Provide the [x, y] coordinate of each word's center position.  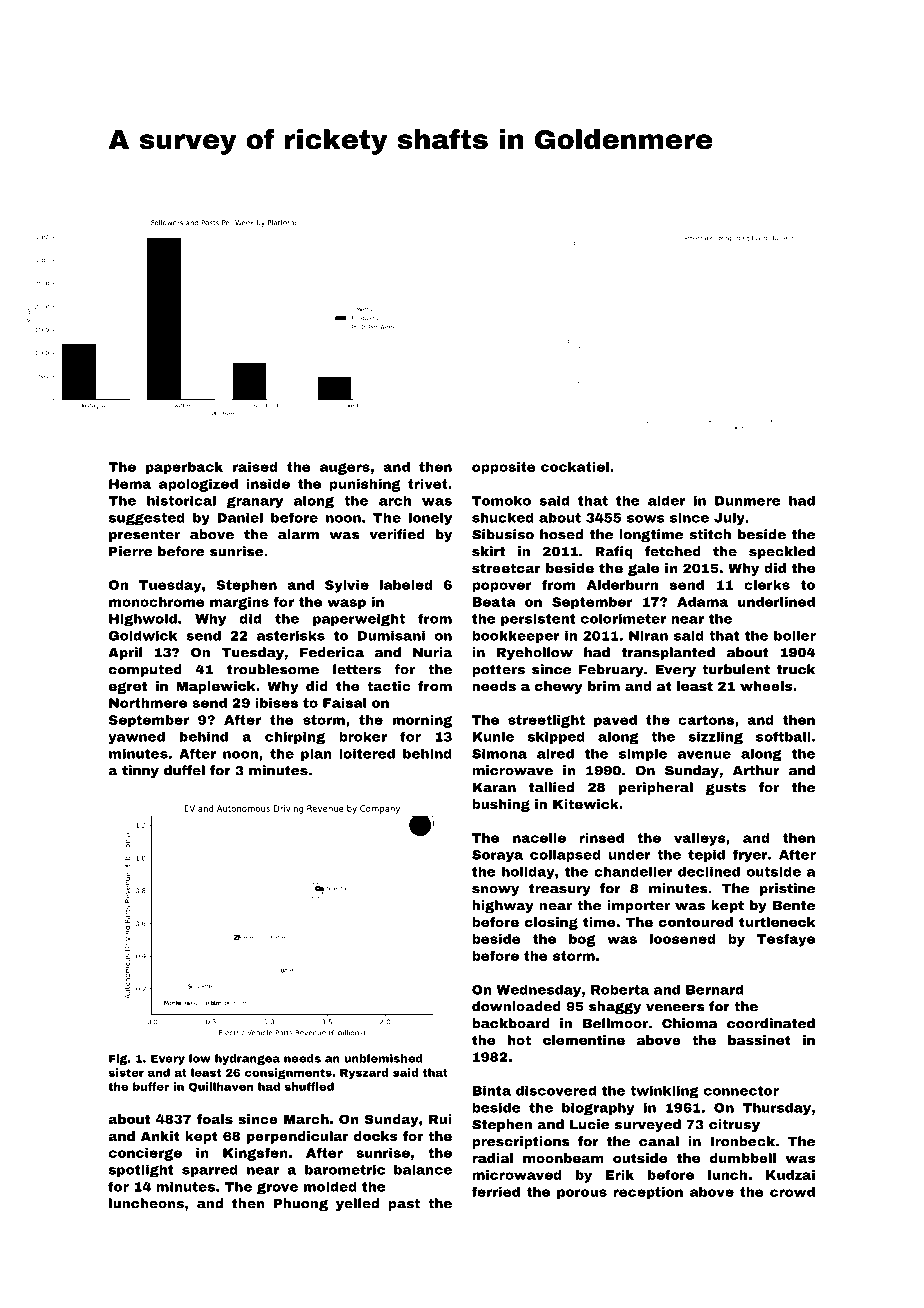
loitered [367, 753]
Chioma [690, 1023]
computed [145, 670]
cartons [706, 720]
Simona [499, 753]
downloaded [516, 1006]
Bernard [714, 989]
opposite [504, 468]
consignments [288, 1073]
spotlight [141, 1171]
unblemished [383, 1058]
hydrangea [247, 1059]
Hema [130, 484]
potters [498, 671]
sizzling [715, 738]
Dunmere [748, 501]
